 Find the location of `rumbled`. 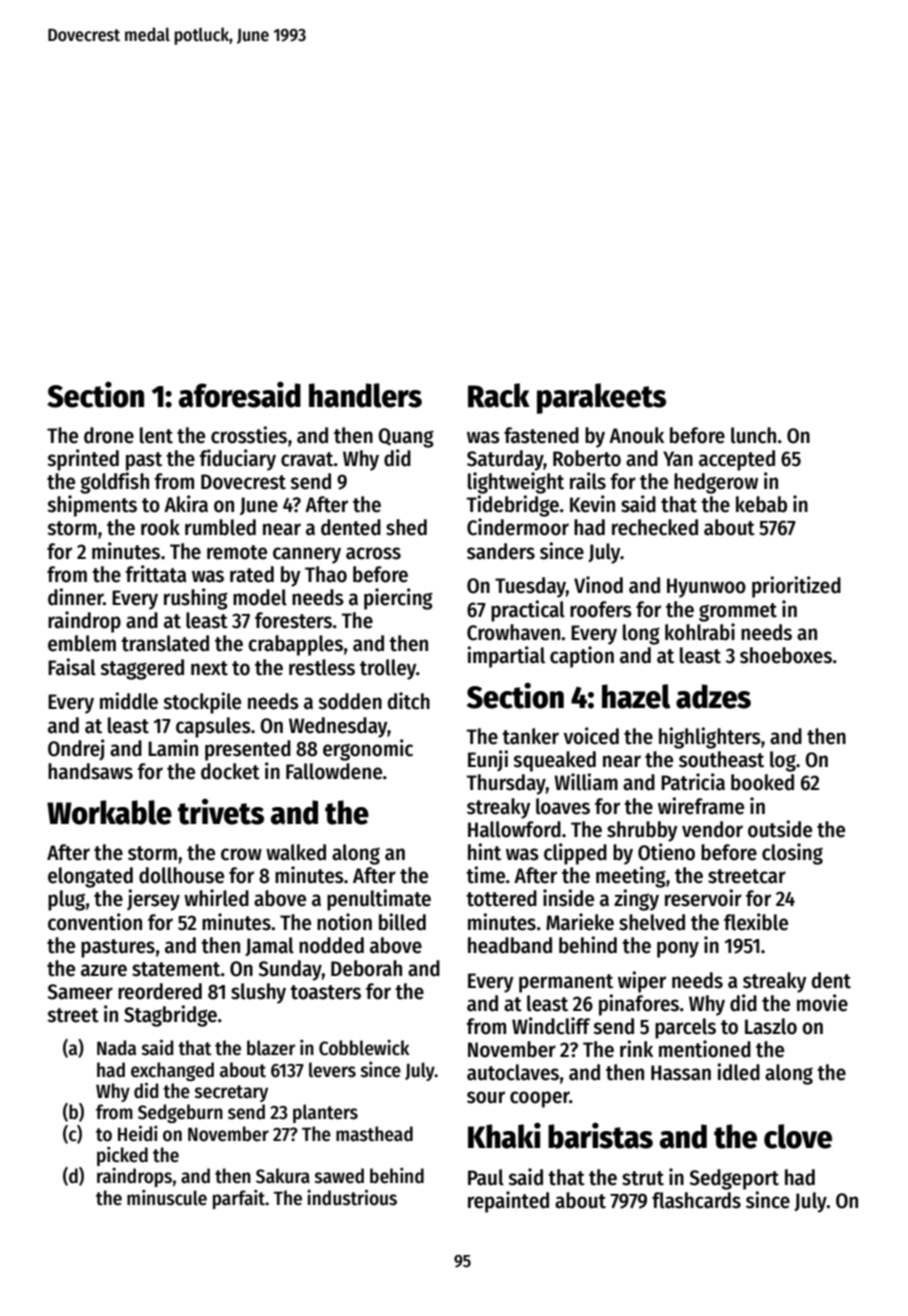

rumbled is located at coordinates (220, 527).
